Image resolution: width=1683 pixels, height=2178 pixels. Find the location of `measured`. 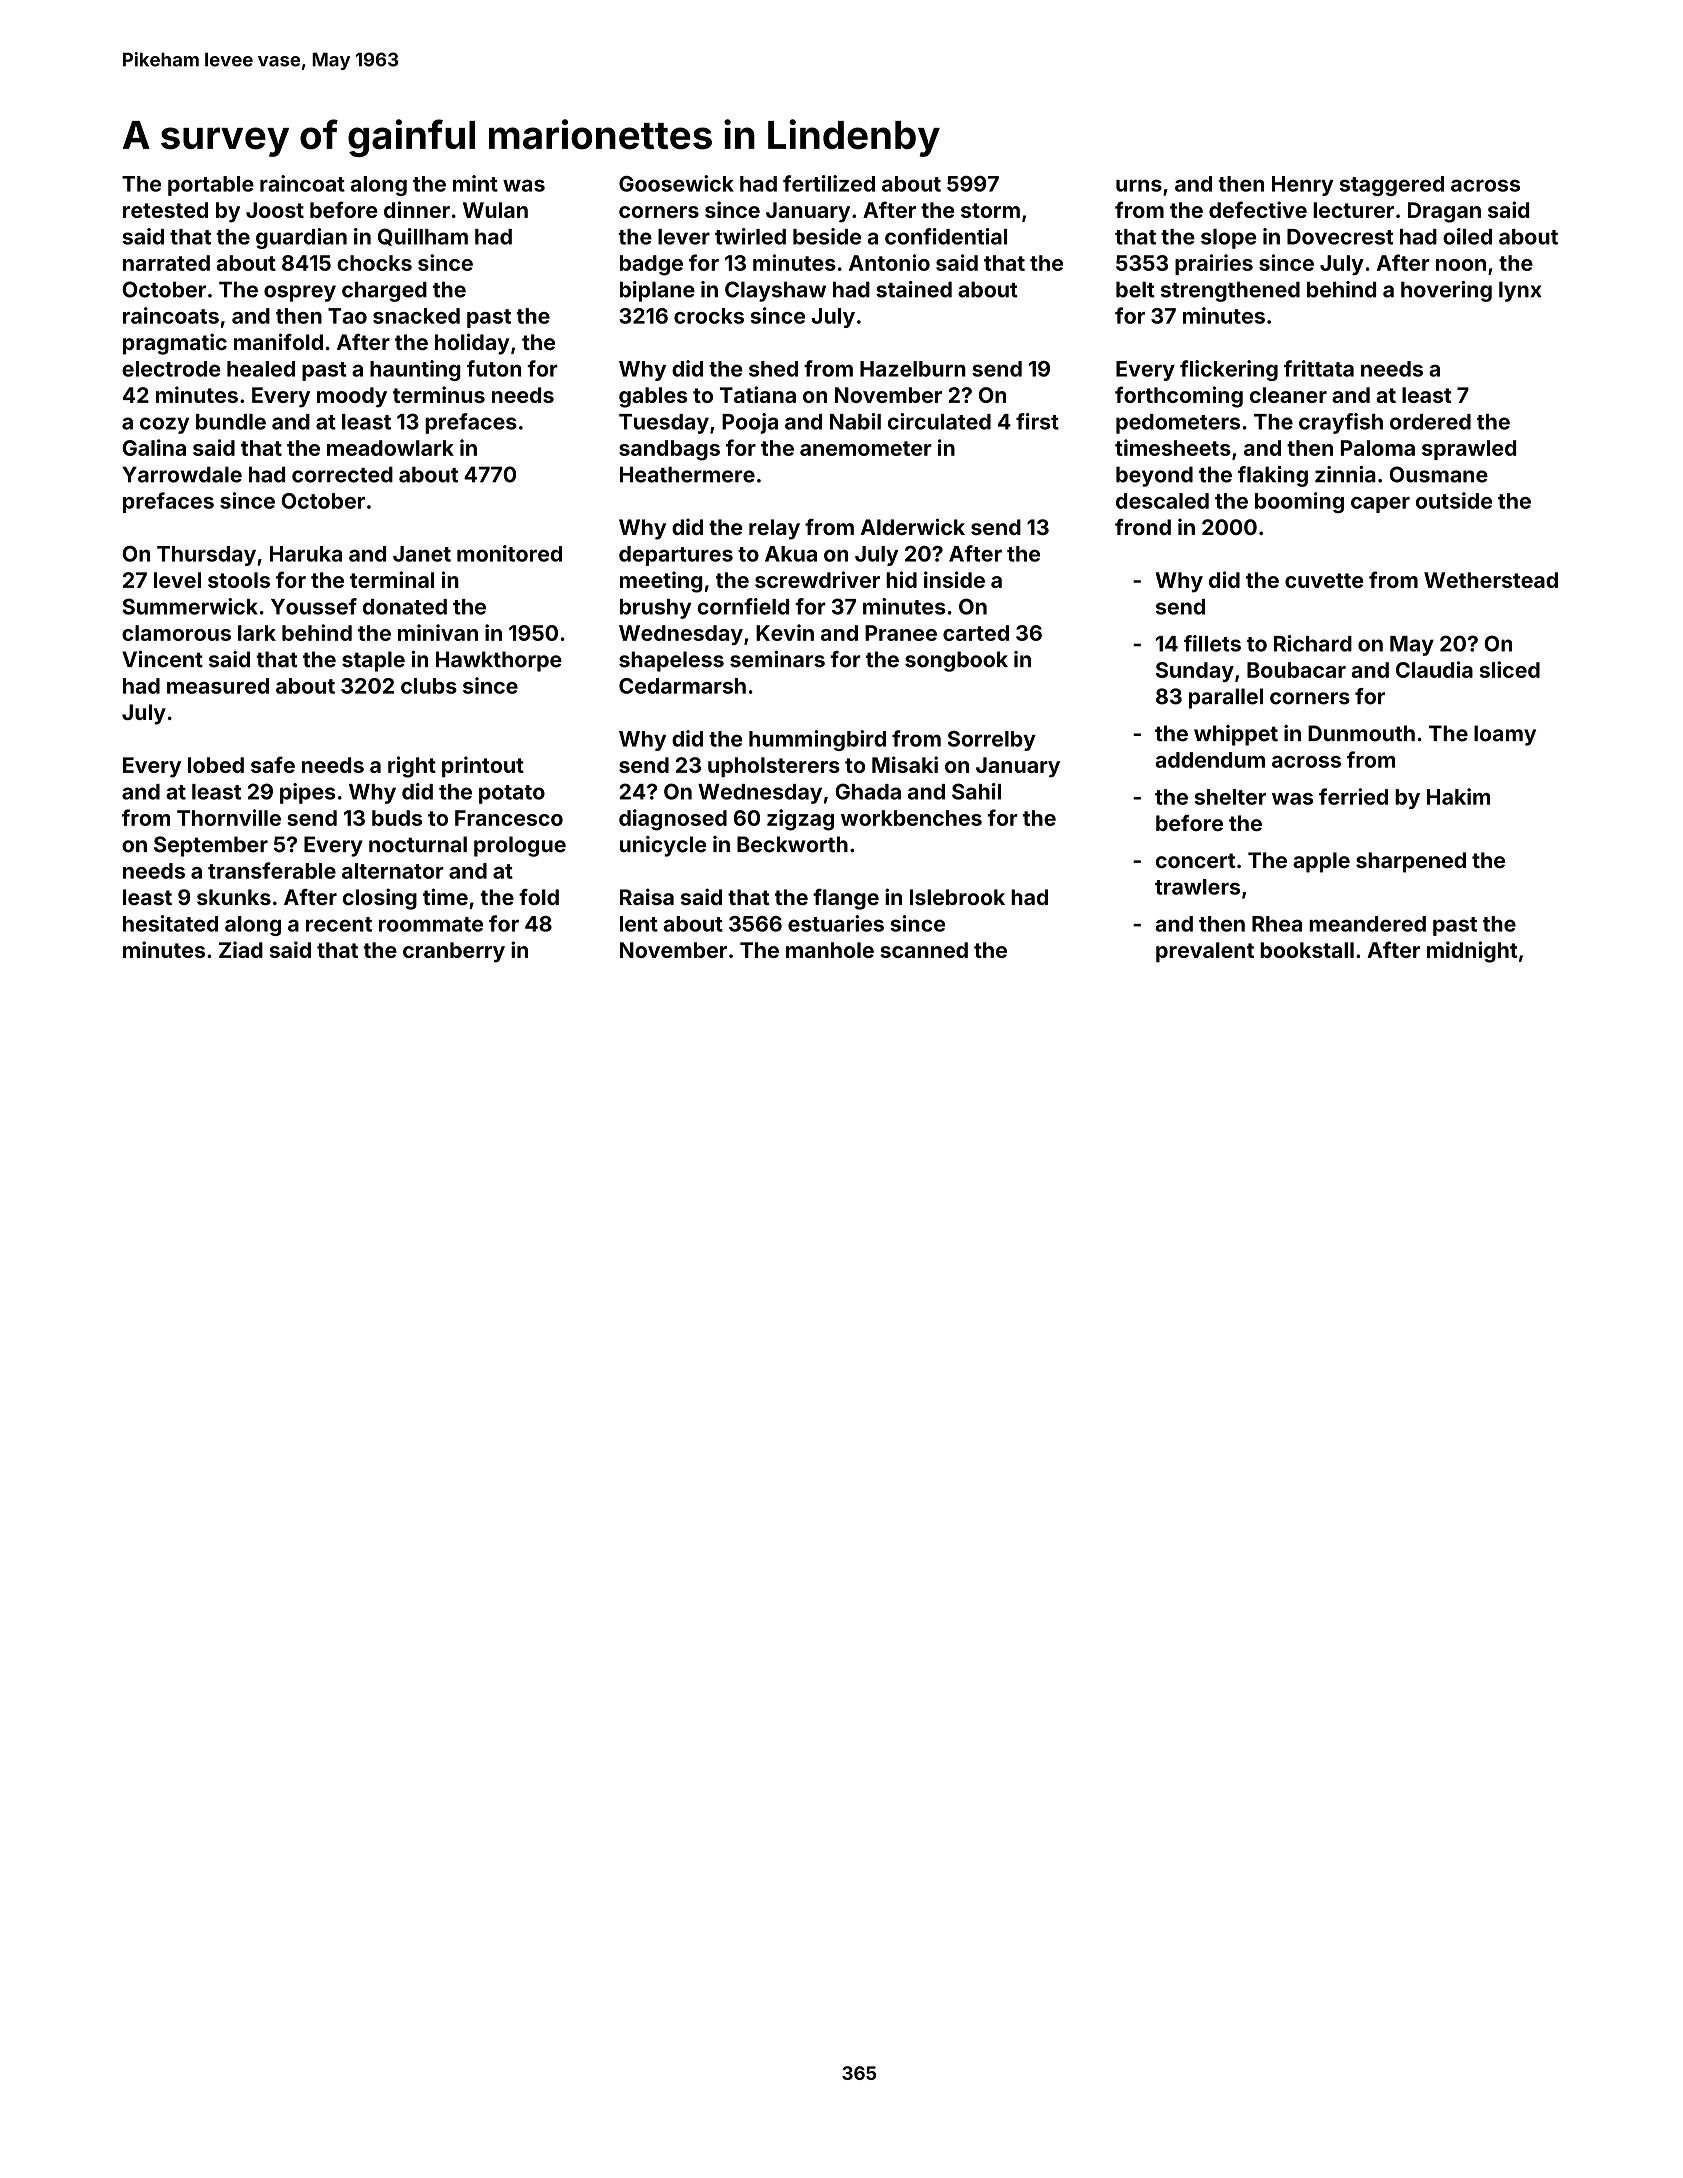

measured is located at coordinates (218, 686).
